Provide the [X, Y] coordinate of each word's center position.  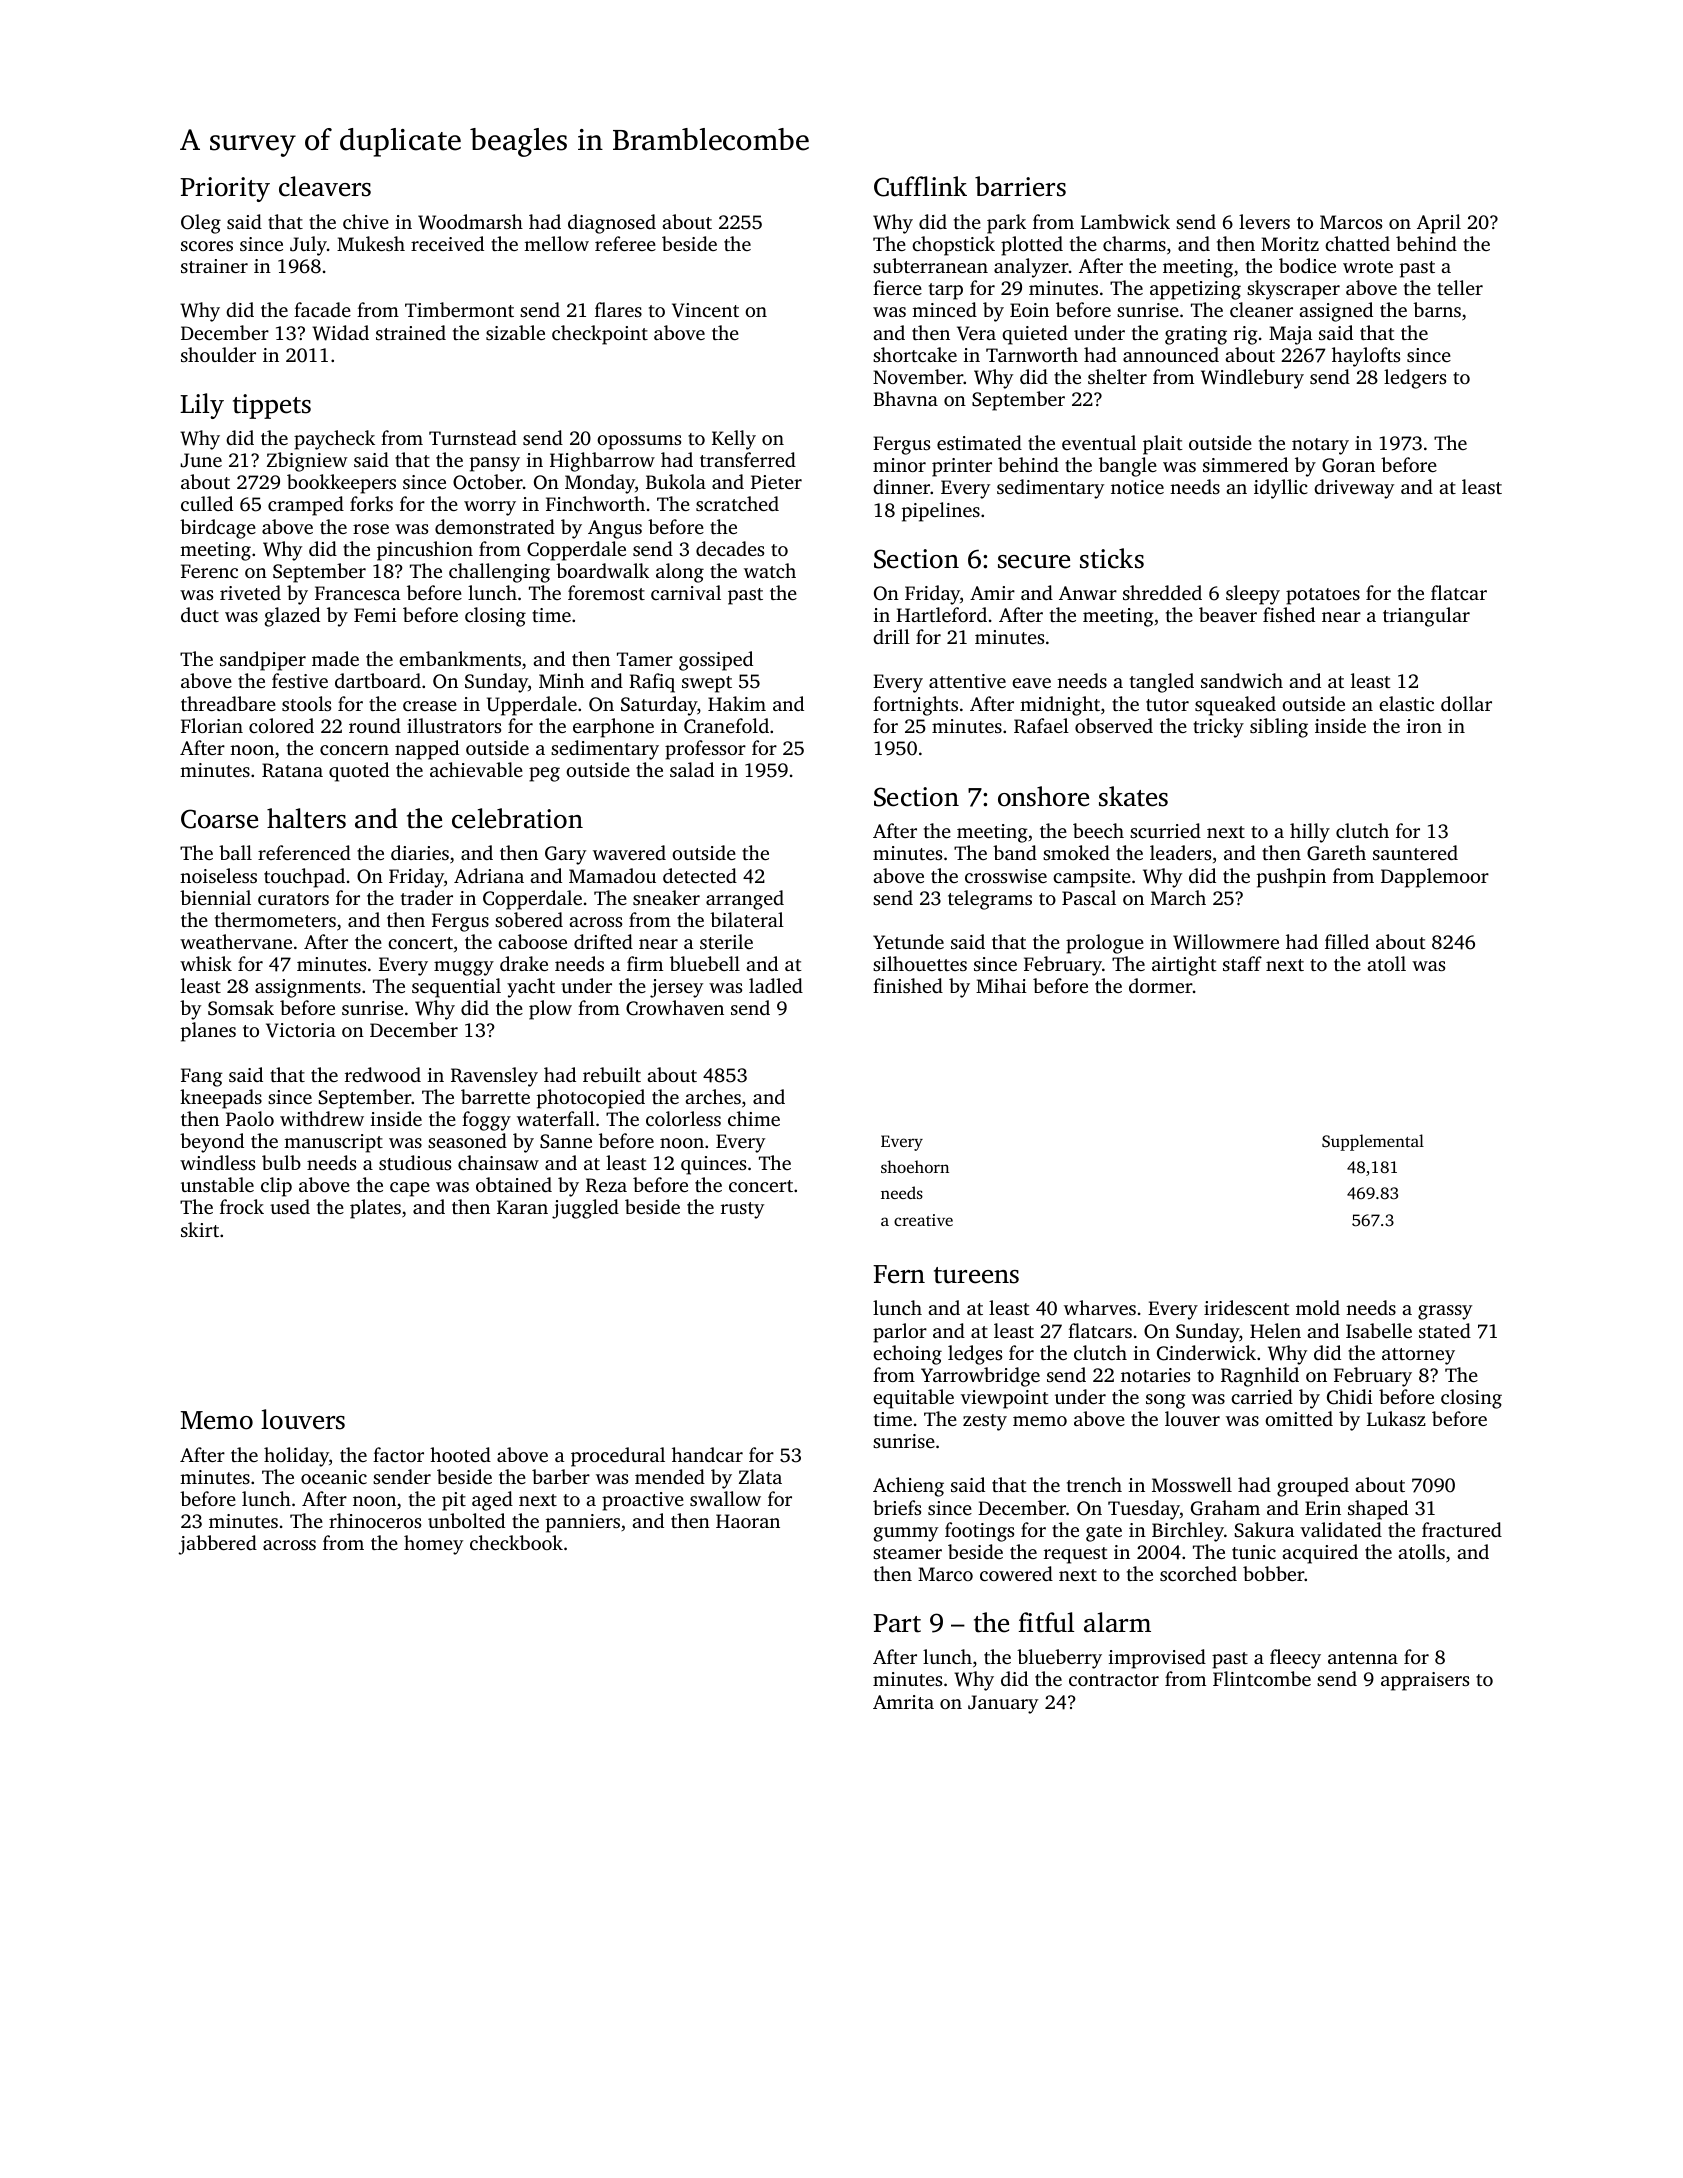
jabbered [217, 1545]
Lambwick [1125, 221]
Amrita [903, 1702]
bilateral [747, 919]
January [1003, 1704]
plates [375, 1209]
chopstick [953, 246]
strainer [214, 266]
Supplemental [1373, 1142]
